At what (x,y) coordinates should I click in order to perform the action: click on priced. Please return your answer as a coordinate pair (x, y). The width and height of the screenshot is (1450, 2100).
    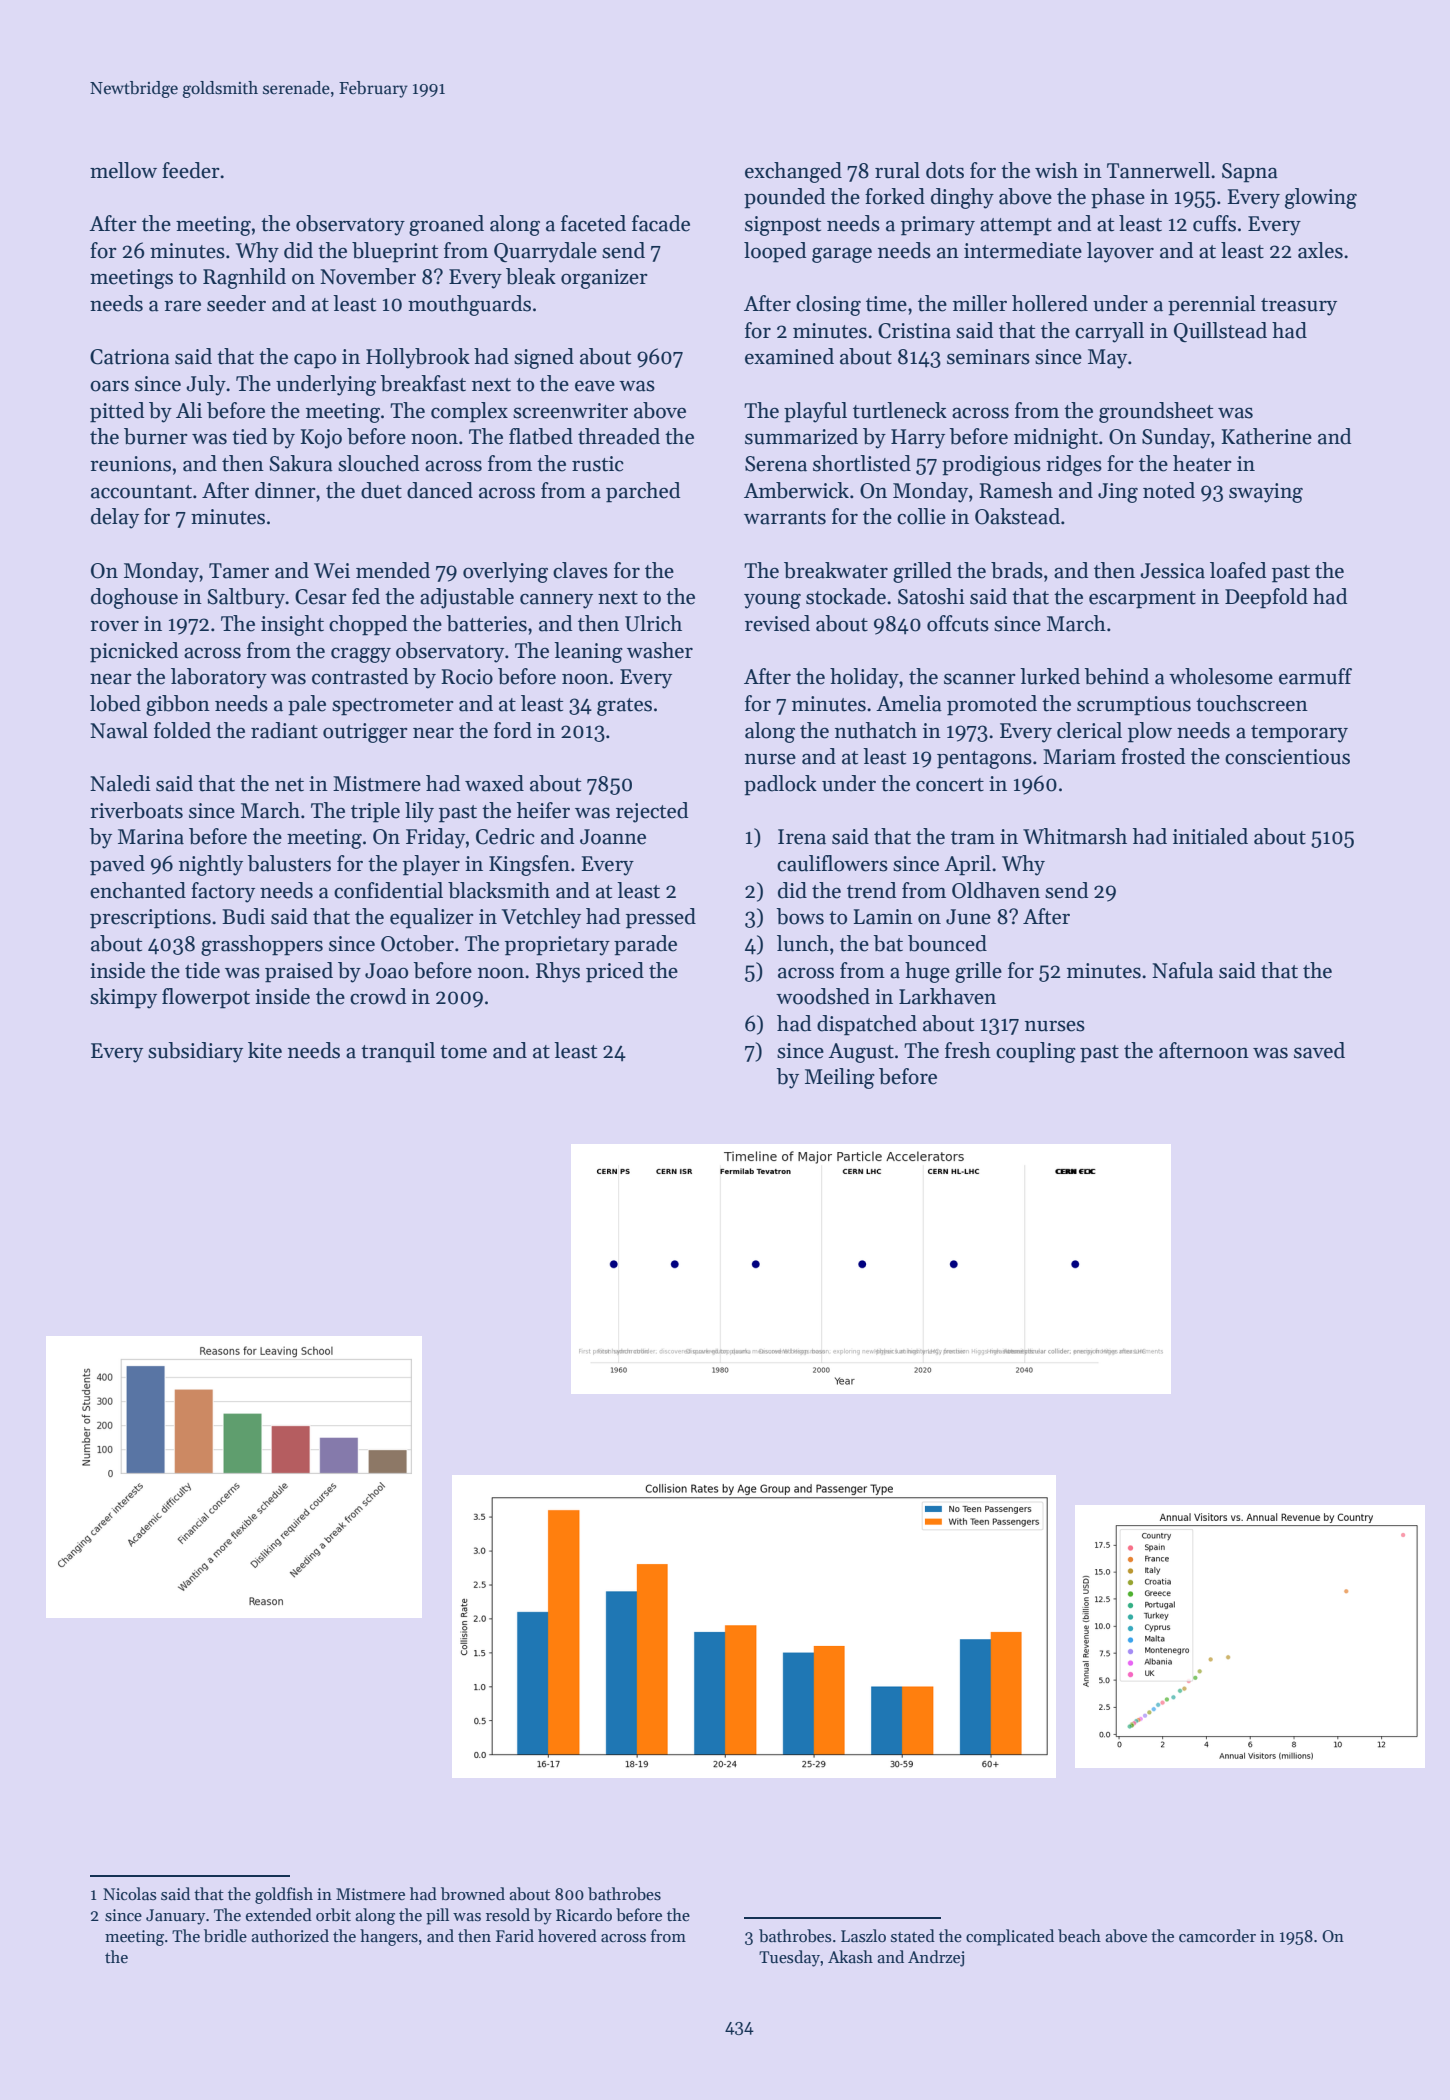
    Looking at the image, I should click on (615, 972).
